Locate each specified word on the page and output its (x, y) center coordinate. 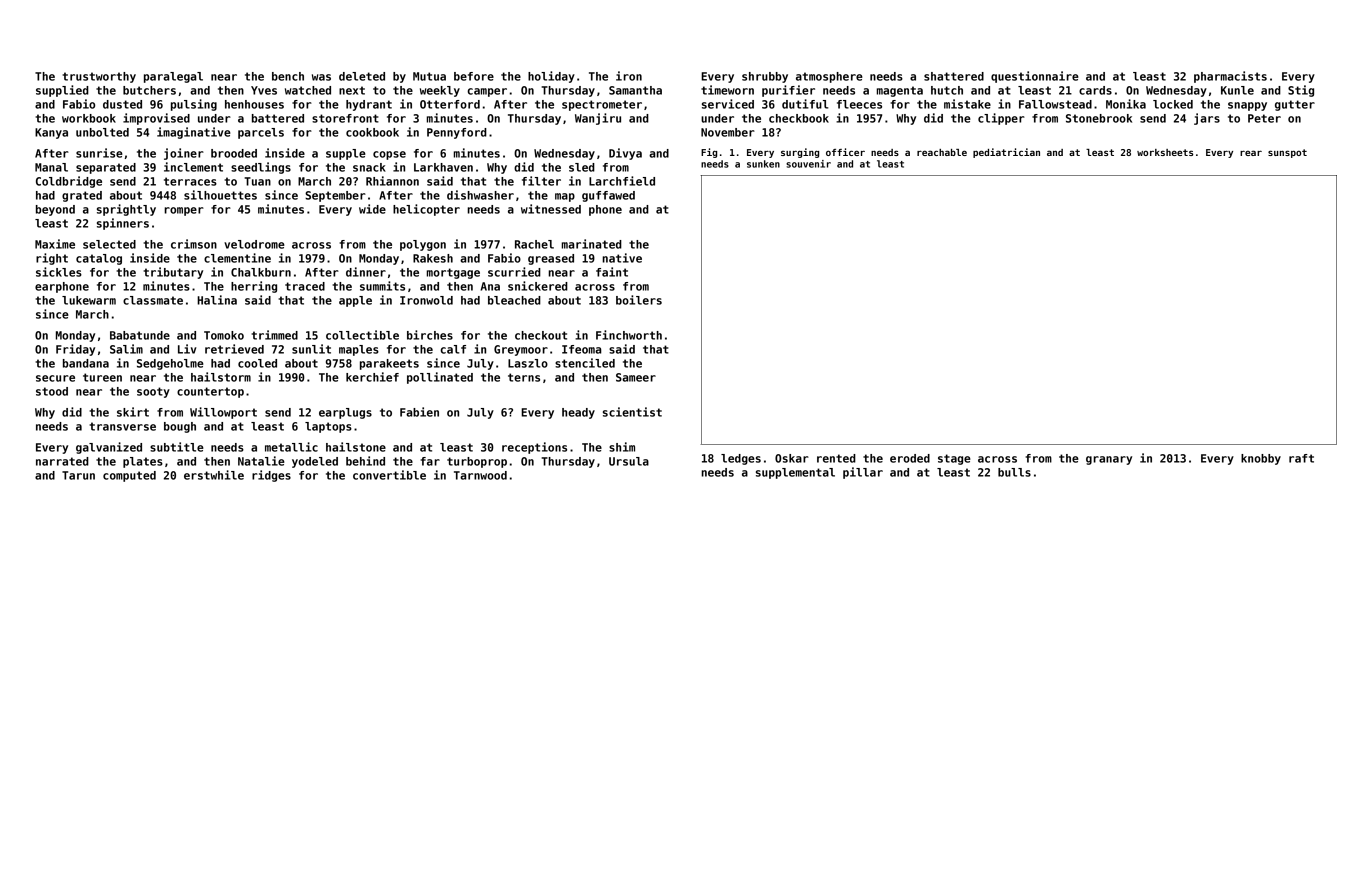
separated (106, 168)
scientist (632, 412)
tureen (102, 377)
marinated (592, 244)
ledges (741, 459)
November (728, 132)
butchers (149, 90)
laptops (328, 427)
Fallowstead (1055, 104)
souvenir (808, 164)
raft (1301, 458)
